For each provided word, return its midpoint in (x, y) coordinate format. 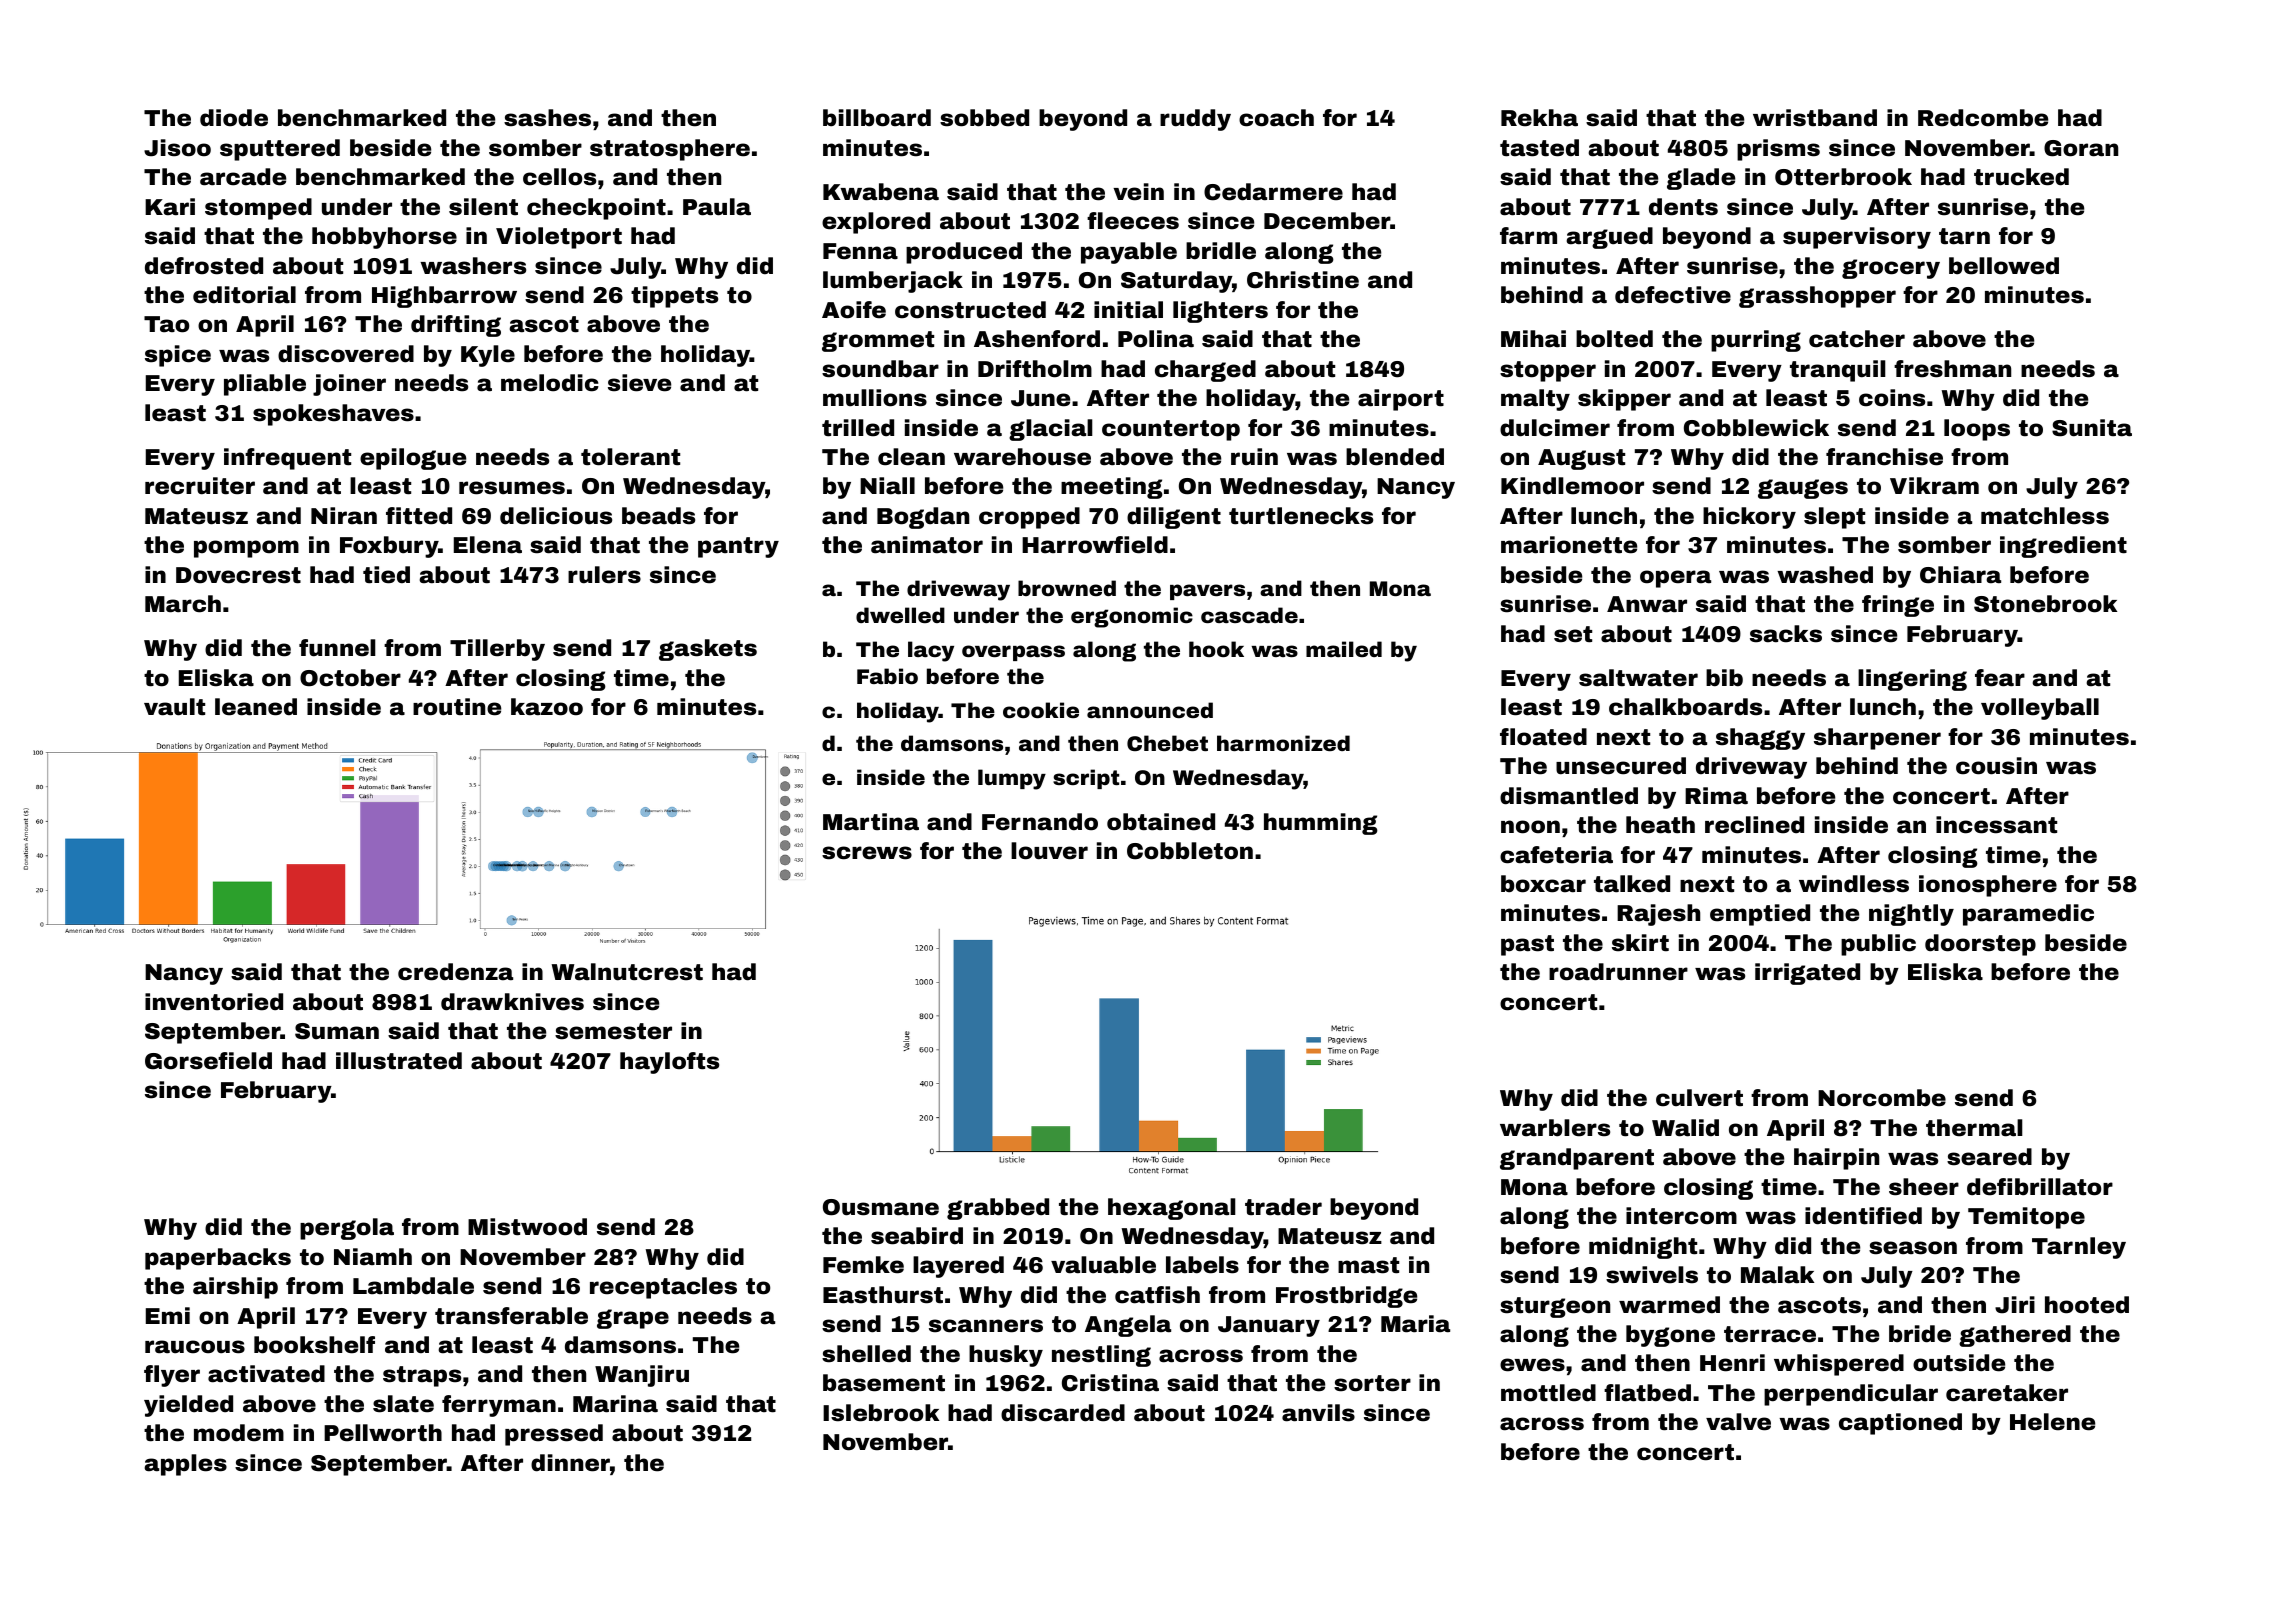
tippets (674, 297)
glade (1701, 179)
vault (174, 707)
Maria (1415, 1324)
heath (1660, 825)
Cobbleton (1190, 851)
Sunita (2092, 428)
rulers (604, 575)
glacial (1051, 430)
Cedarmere (1273, 192)
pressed (554, 1435)
